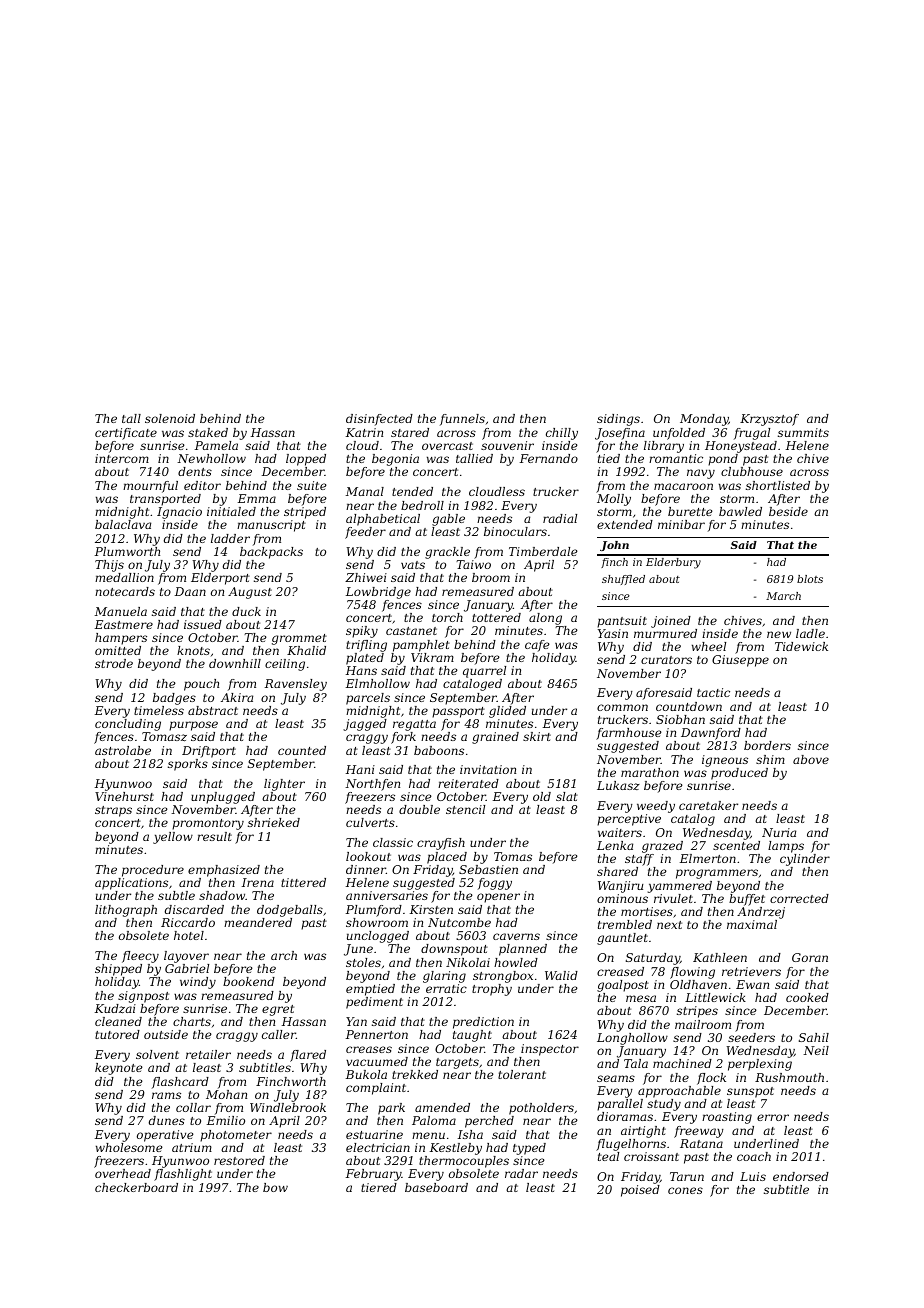  What do you see at coordinates (444, 977) in the document?
I see `glaring` at bounding box center [444, 977].
